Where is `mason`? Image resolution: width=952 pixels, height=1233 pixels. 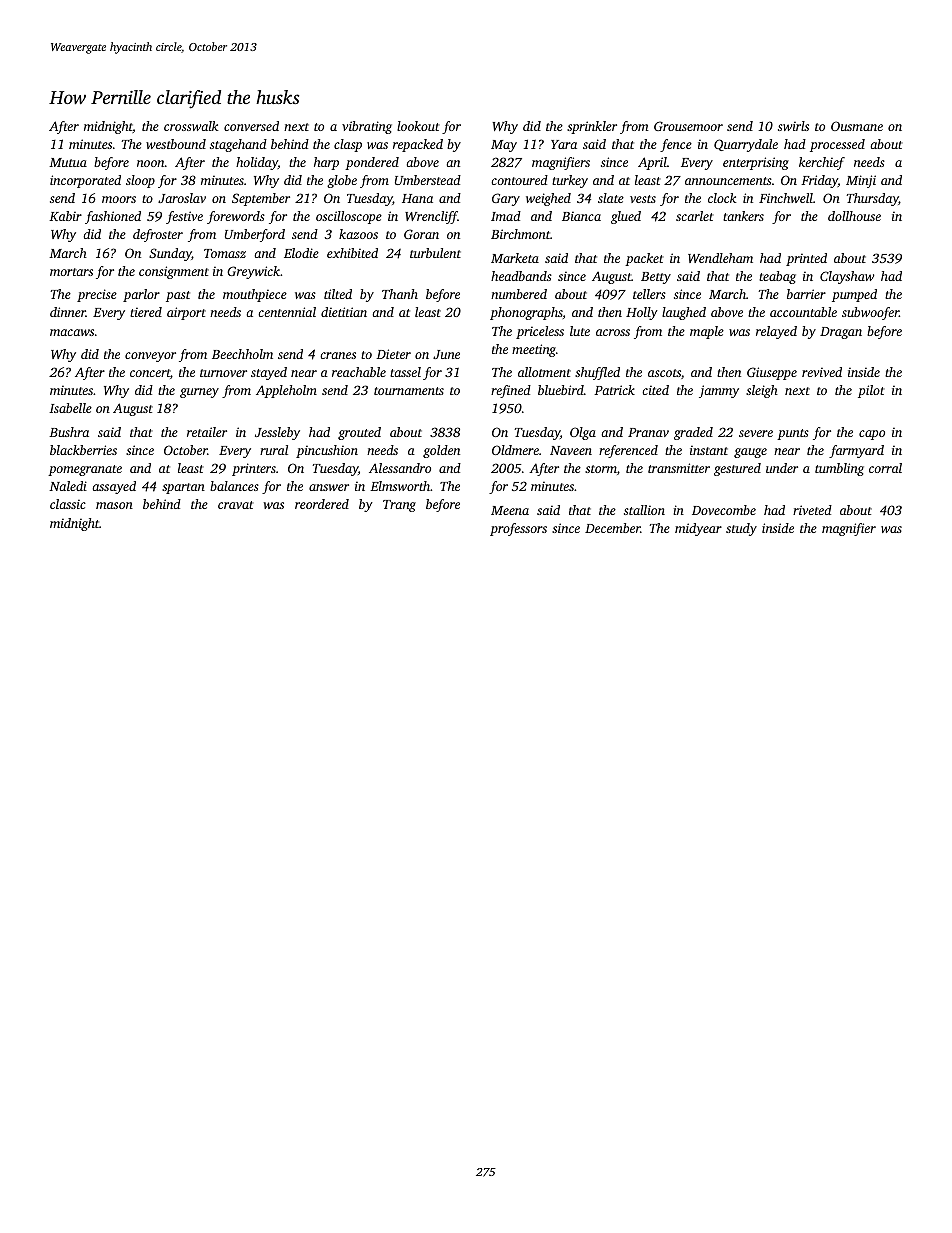
mason is located at coordinates (114, 505).
